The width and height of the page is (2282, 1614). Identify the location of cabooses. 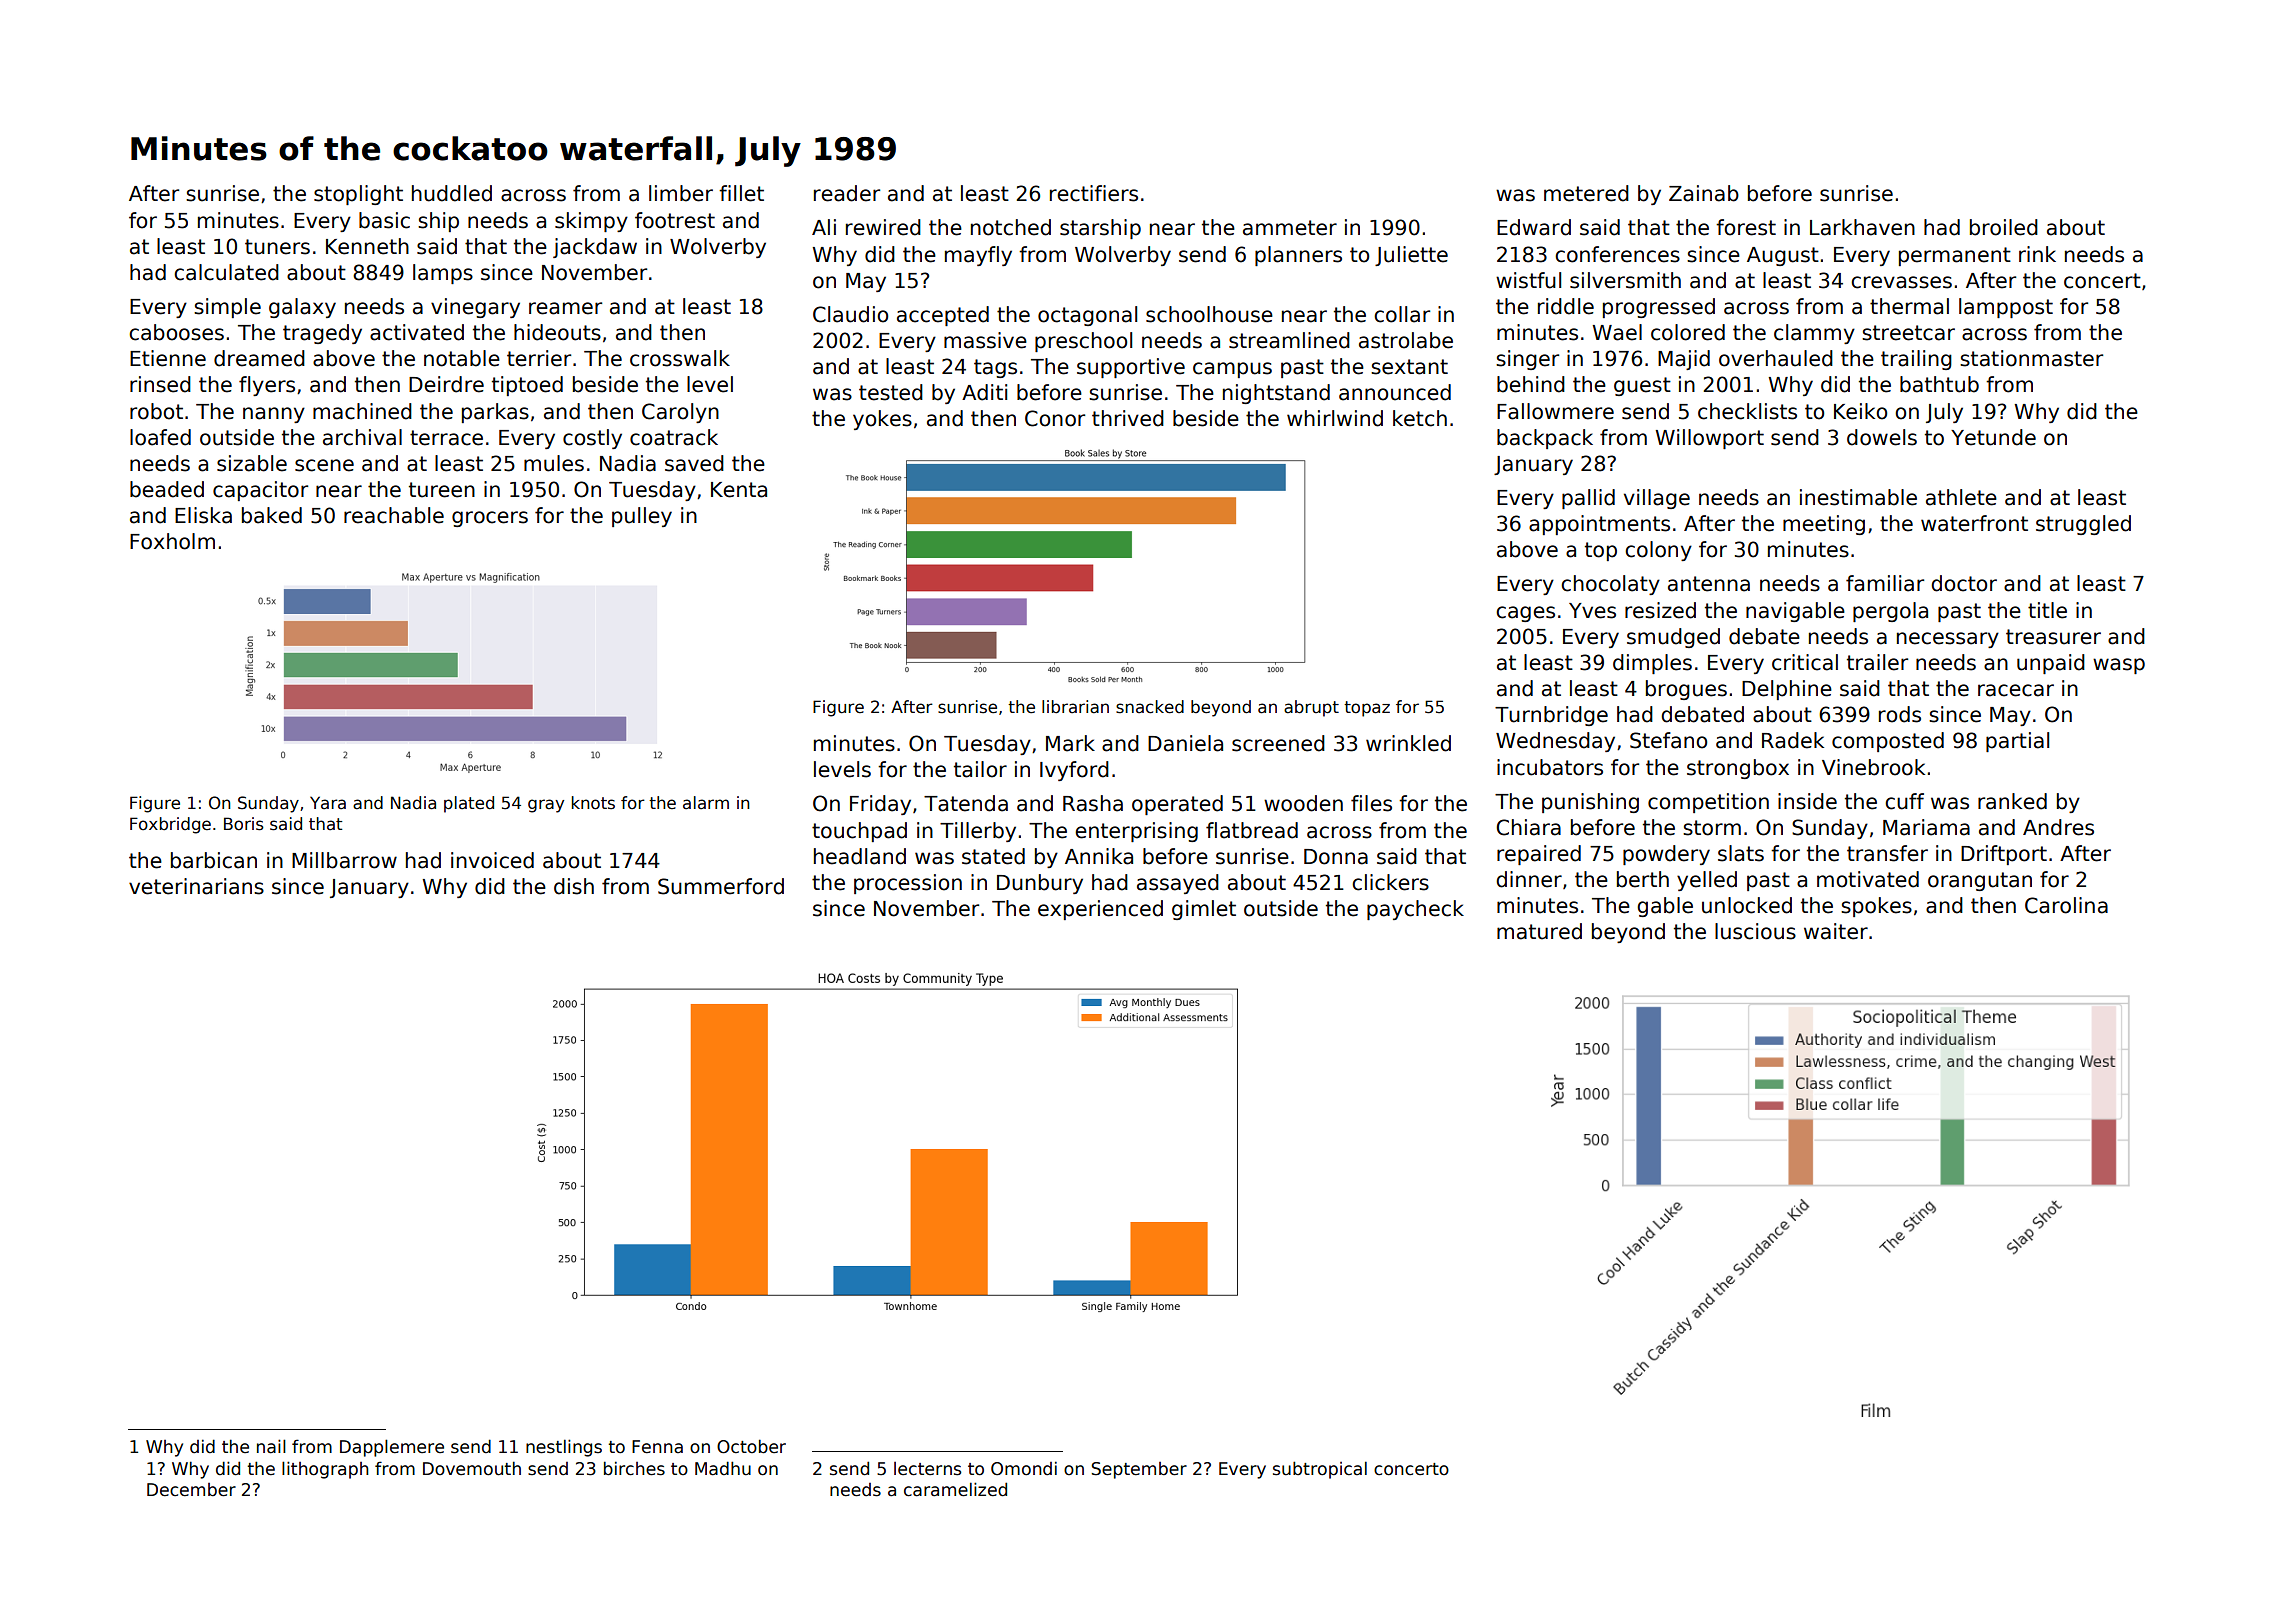
(176, 332).
